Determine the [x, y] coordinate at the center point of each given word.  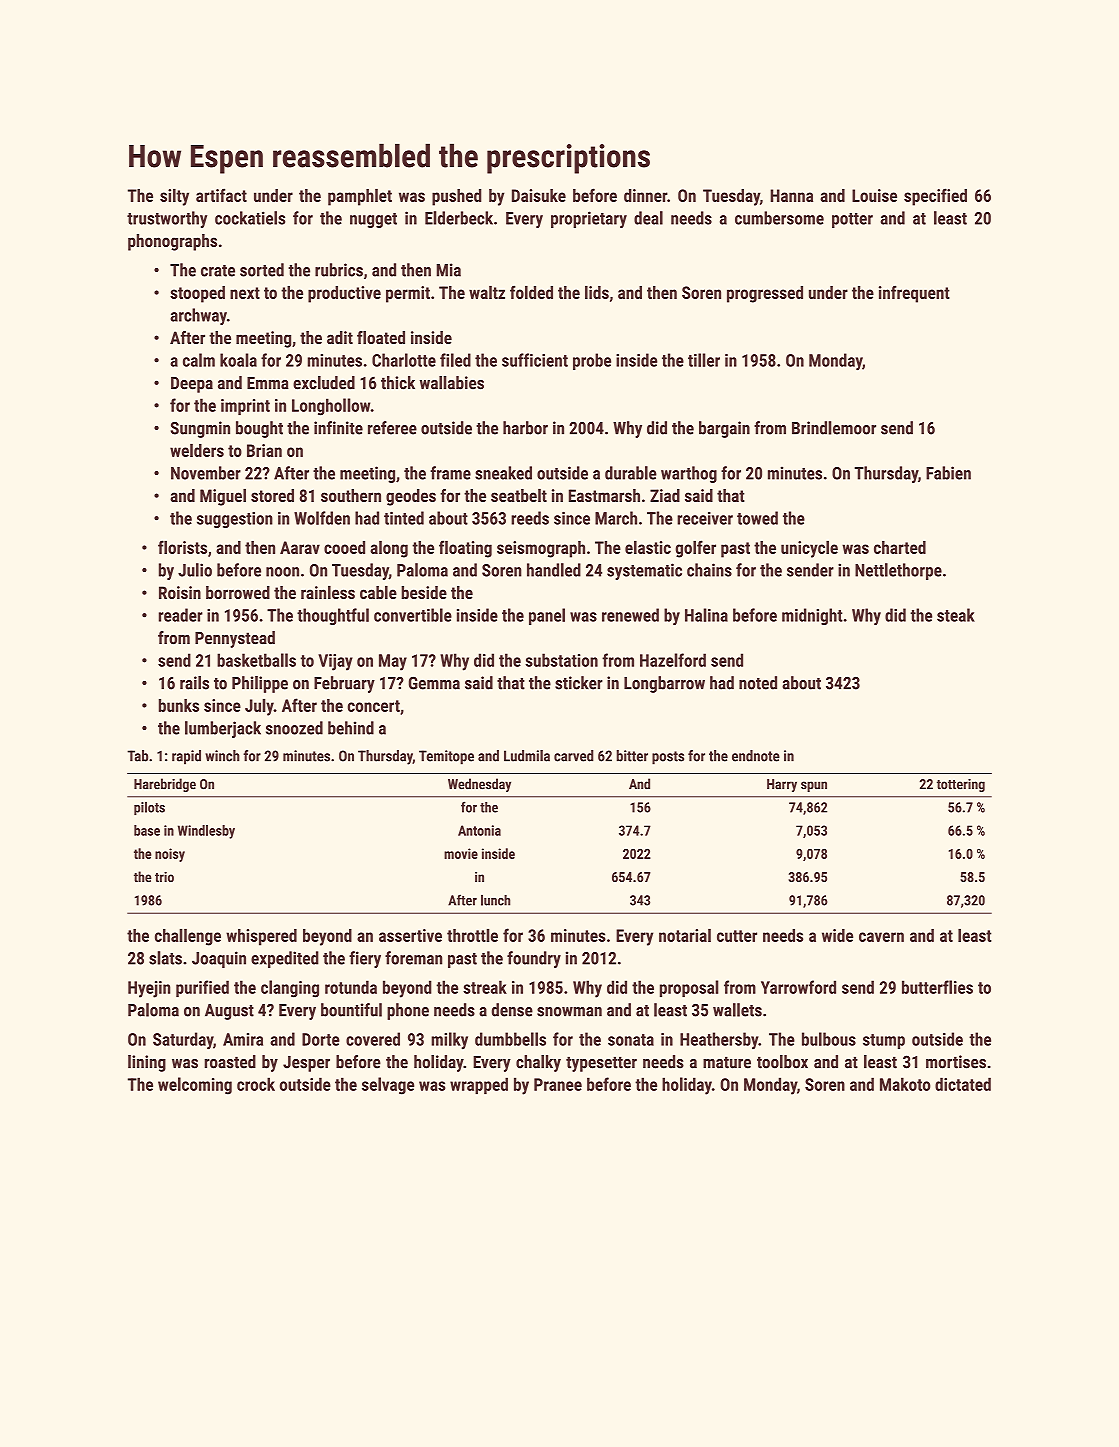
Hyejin [149, 989]
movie [461, 853]
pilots [149, 808]
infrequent [914, 294]
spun [814, 786]
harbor [525, 428]
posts [668, 758]
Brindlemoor [834, 428]
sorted [262, 270]
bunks [179, 705]
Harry [782, 785]
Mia [449, 270]
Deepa [192, 384]
